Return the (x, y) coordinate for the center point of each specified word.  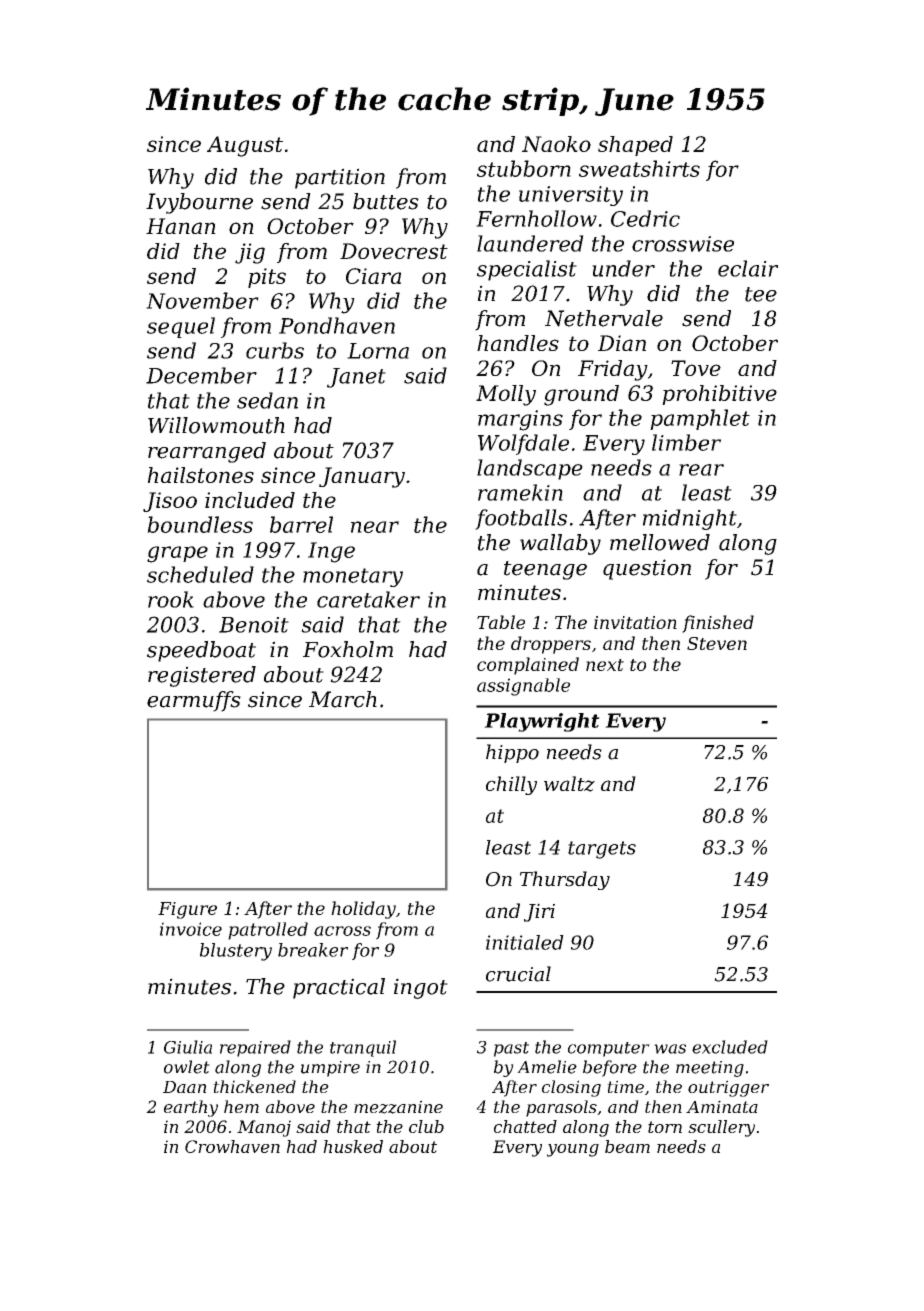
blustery (236, 952)
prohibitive (719, 395)
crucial (518, 974)
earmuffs (194, 701)
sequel (181, 327)
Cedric (645, 218)
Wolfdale (523, 444)
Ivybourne (199, 203)
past (511, 1049)
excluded (730, 1047)
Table (501, 622)
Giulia (188, 1047)
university (571, 196)
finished (718, 624)
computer (609, 1049)
